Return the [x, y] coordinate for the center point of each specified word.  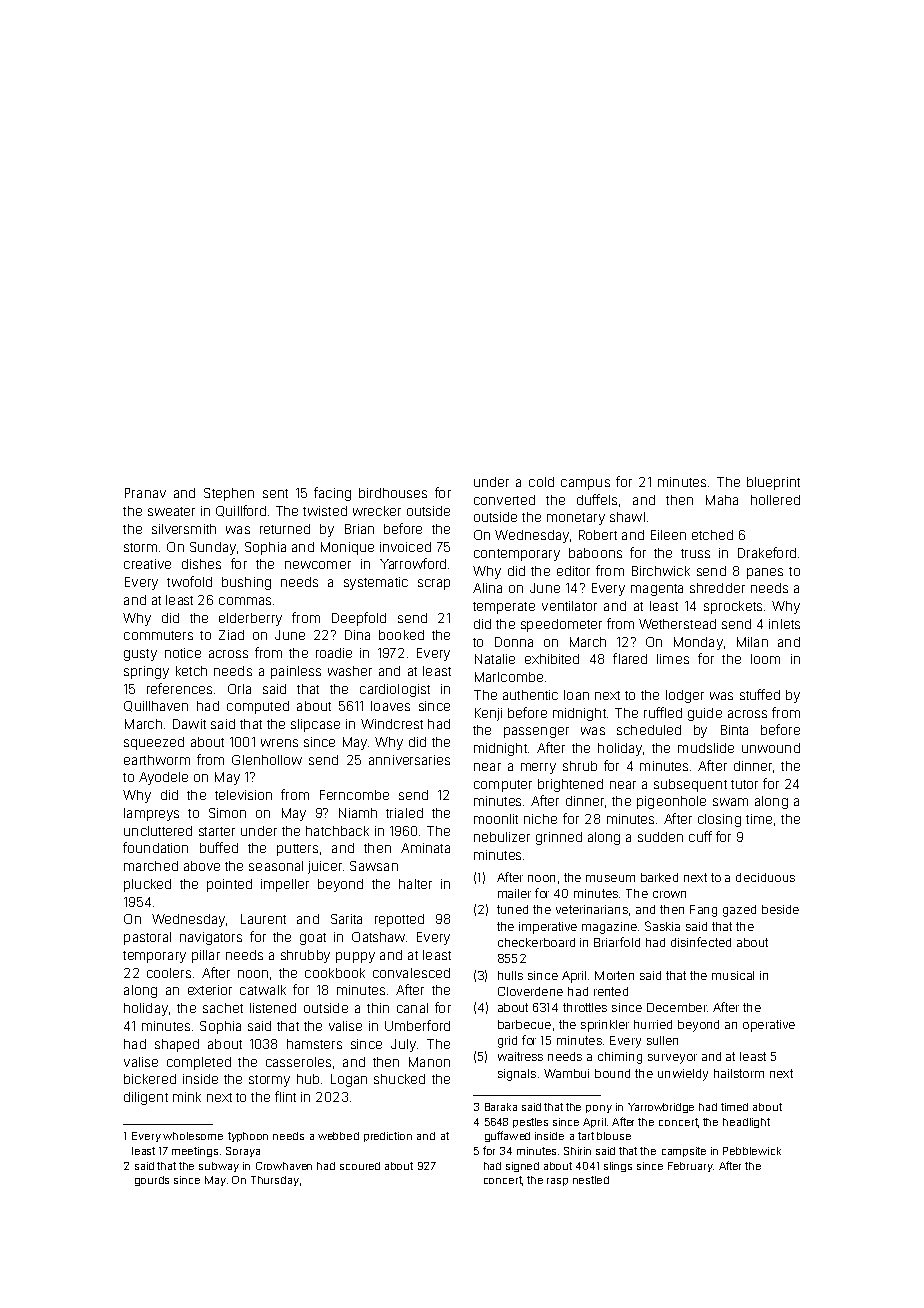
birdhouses [393, 493]
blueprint [773, 483]
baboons [595, 553]
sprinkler [605, 1026]
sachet [223, 1008]
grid [507, 1042]
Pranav [145, 493]
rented [611, 991]
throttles [585, 1007]
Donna [514, 642]
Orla [239, 689]
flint [285, 1096]
